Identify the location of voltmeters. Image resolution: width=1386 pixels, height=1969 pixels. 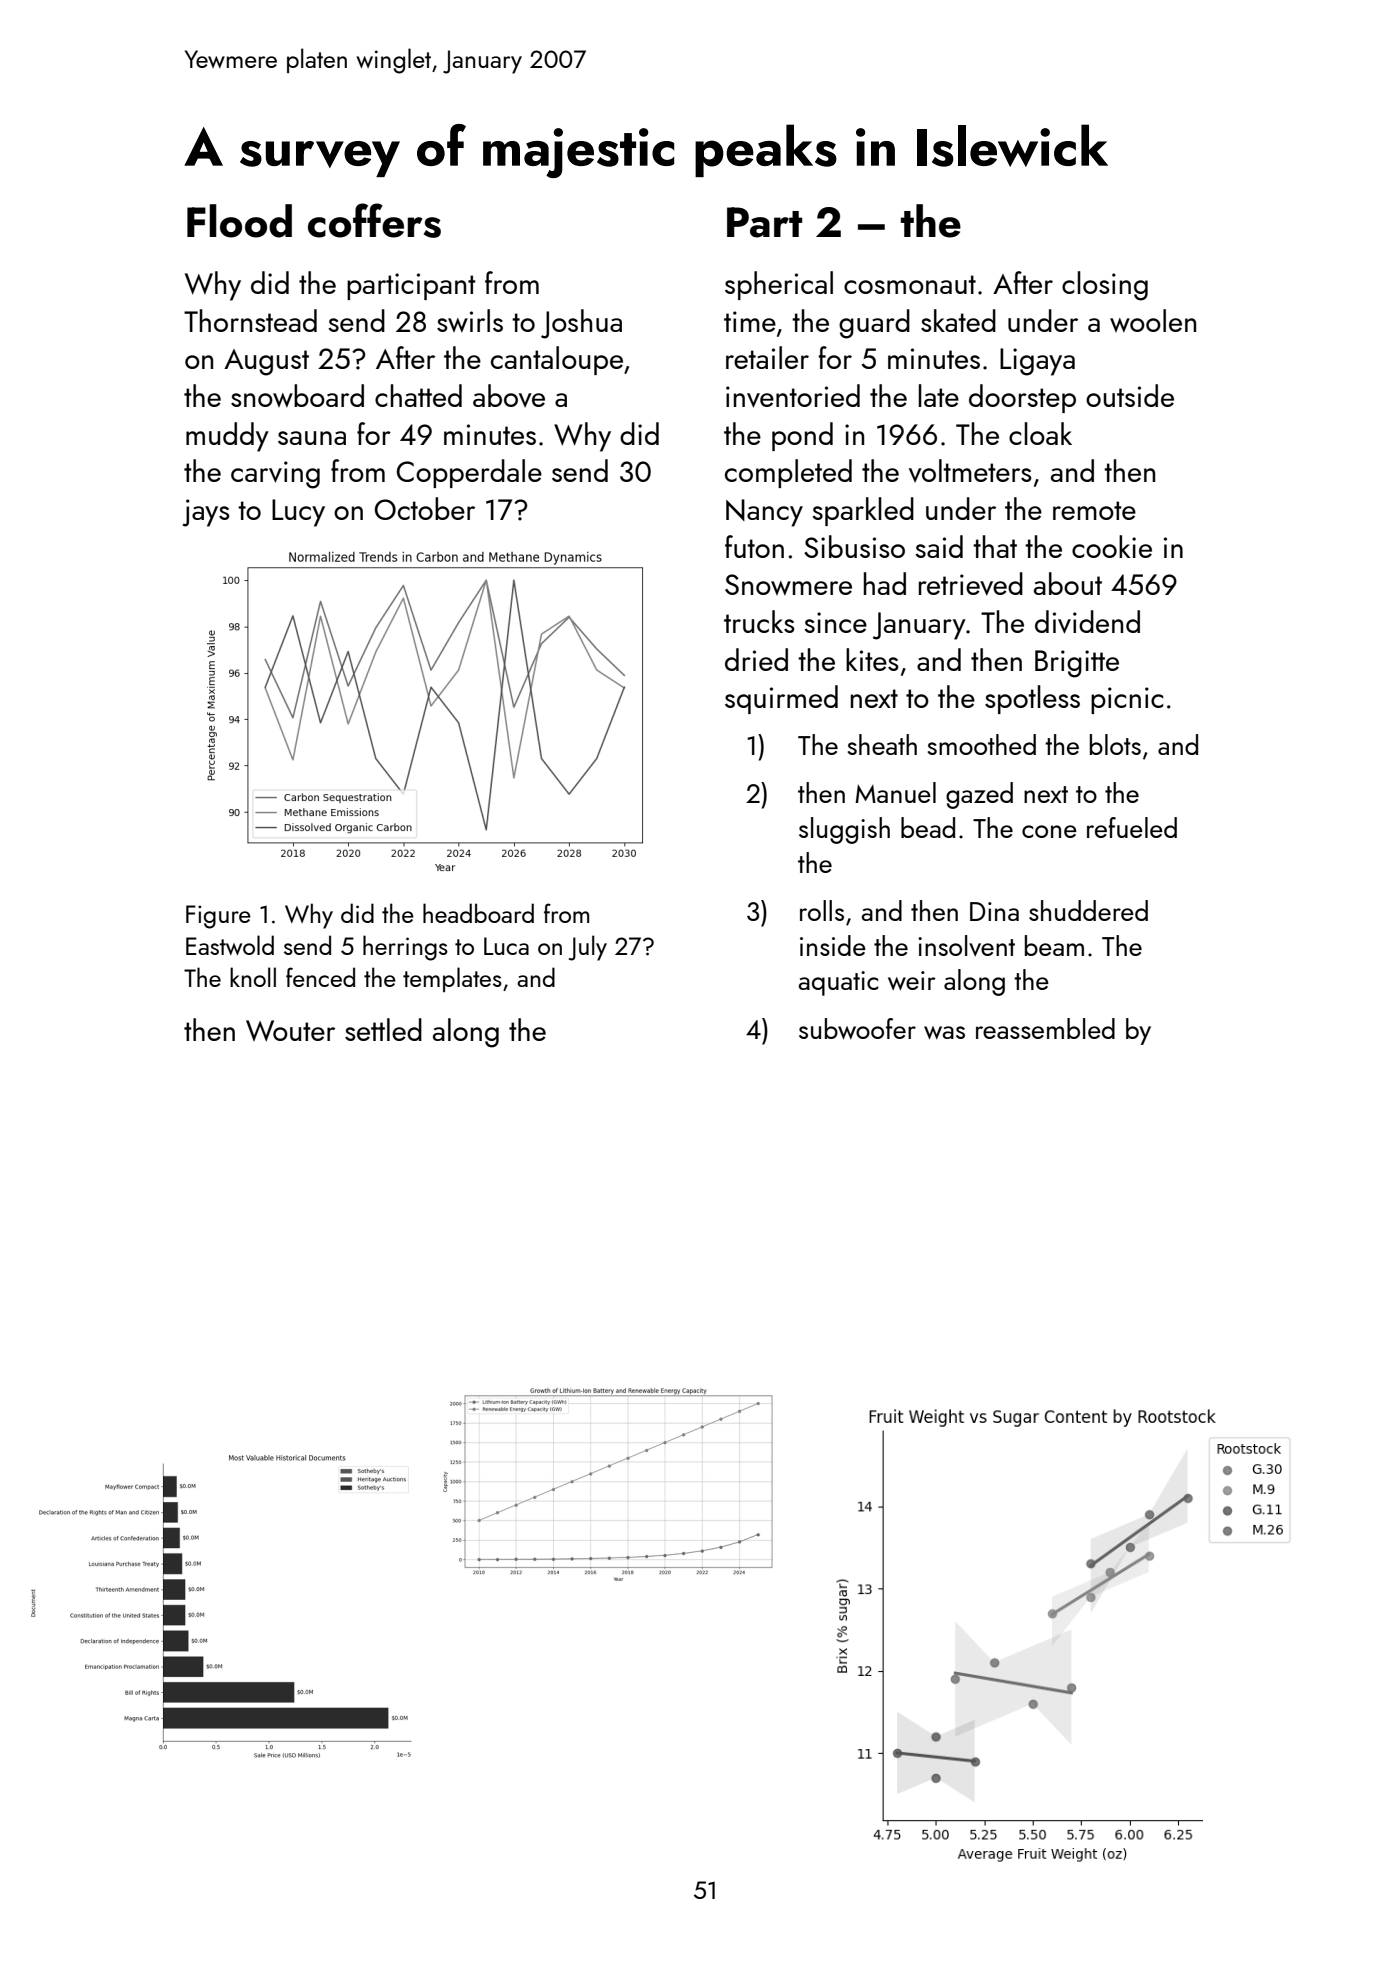
(970, 470).
